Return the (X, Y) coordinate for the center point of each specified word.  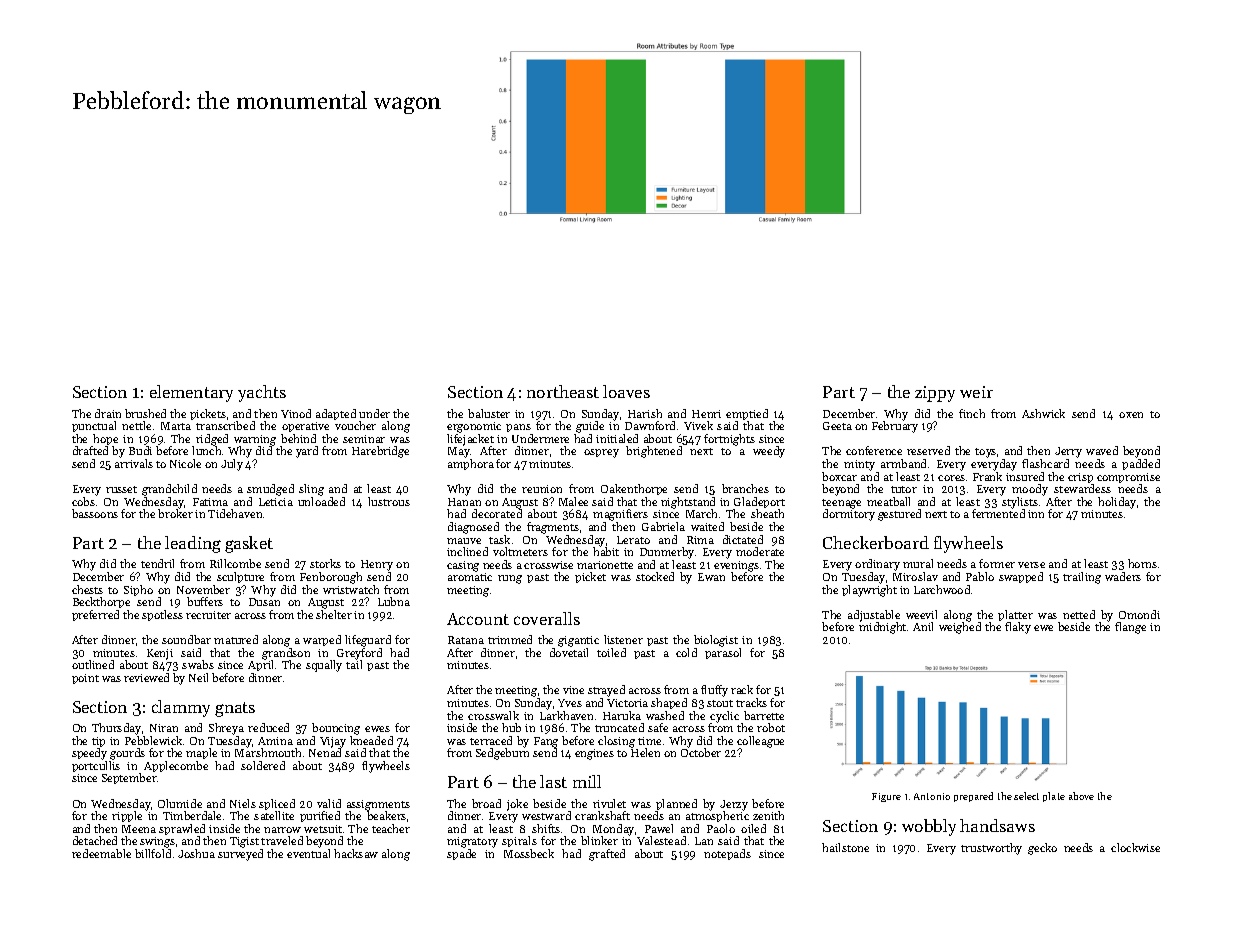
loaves (626, 391)
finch (972, 413)
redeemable (101, 853)
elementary (191, 393)
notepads (727, 854)
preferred (95, 615)
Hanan (464, 502)
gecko (1042, 849)
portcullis (96, 766)
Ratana (466, 640)
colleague (760, 742)
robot (771, 727)
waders (1123, 576)
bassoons (95, 513)
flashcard (1045, 463)
